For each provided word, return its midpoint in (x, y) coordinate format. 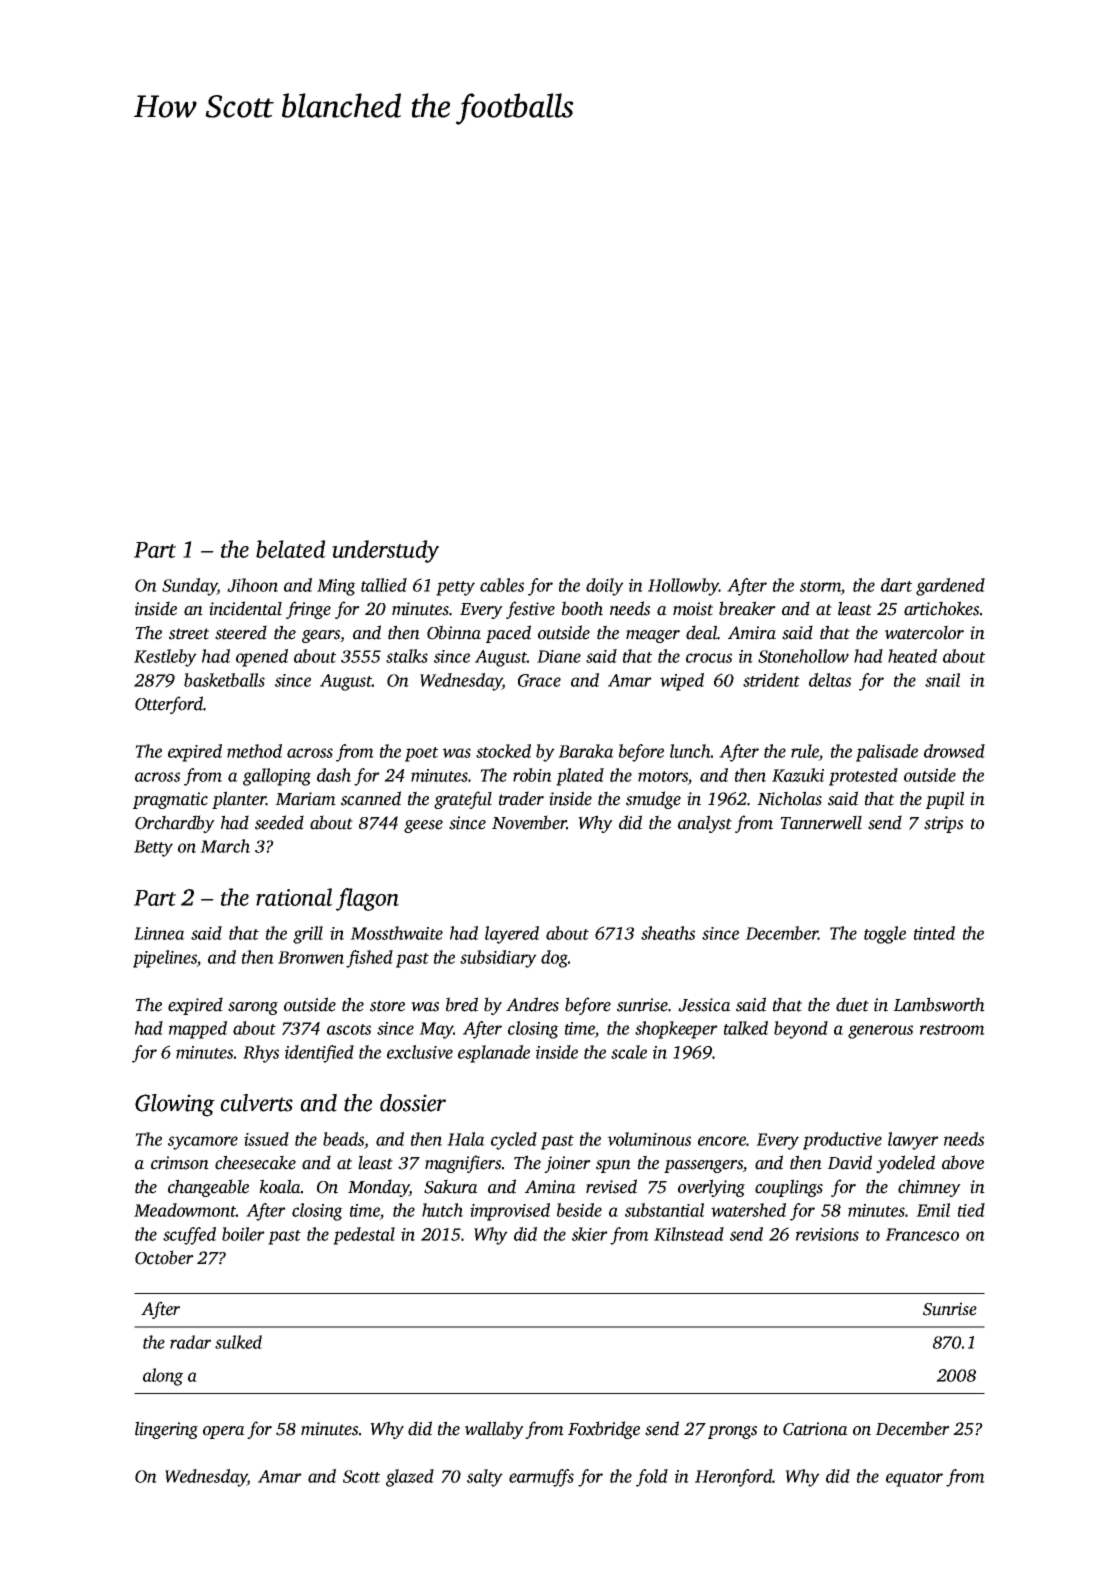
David (849, 1162)
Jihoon (252, 585)
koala (280, 1186)
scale (629, 1052)
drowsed (954, 751)
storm (820, 586)
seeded (279, 822)
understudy (385, 551)
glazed (410, 1478)
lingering (166, 1430)
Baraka (586, 751)
